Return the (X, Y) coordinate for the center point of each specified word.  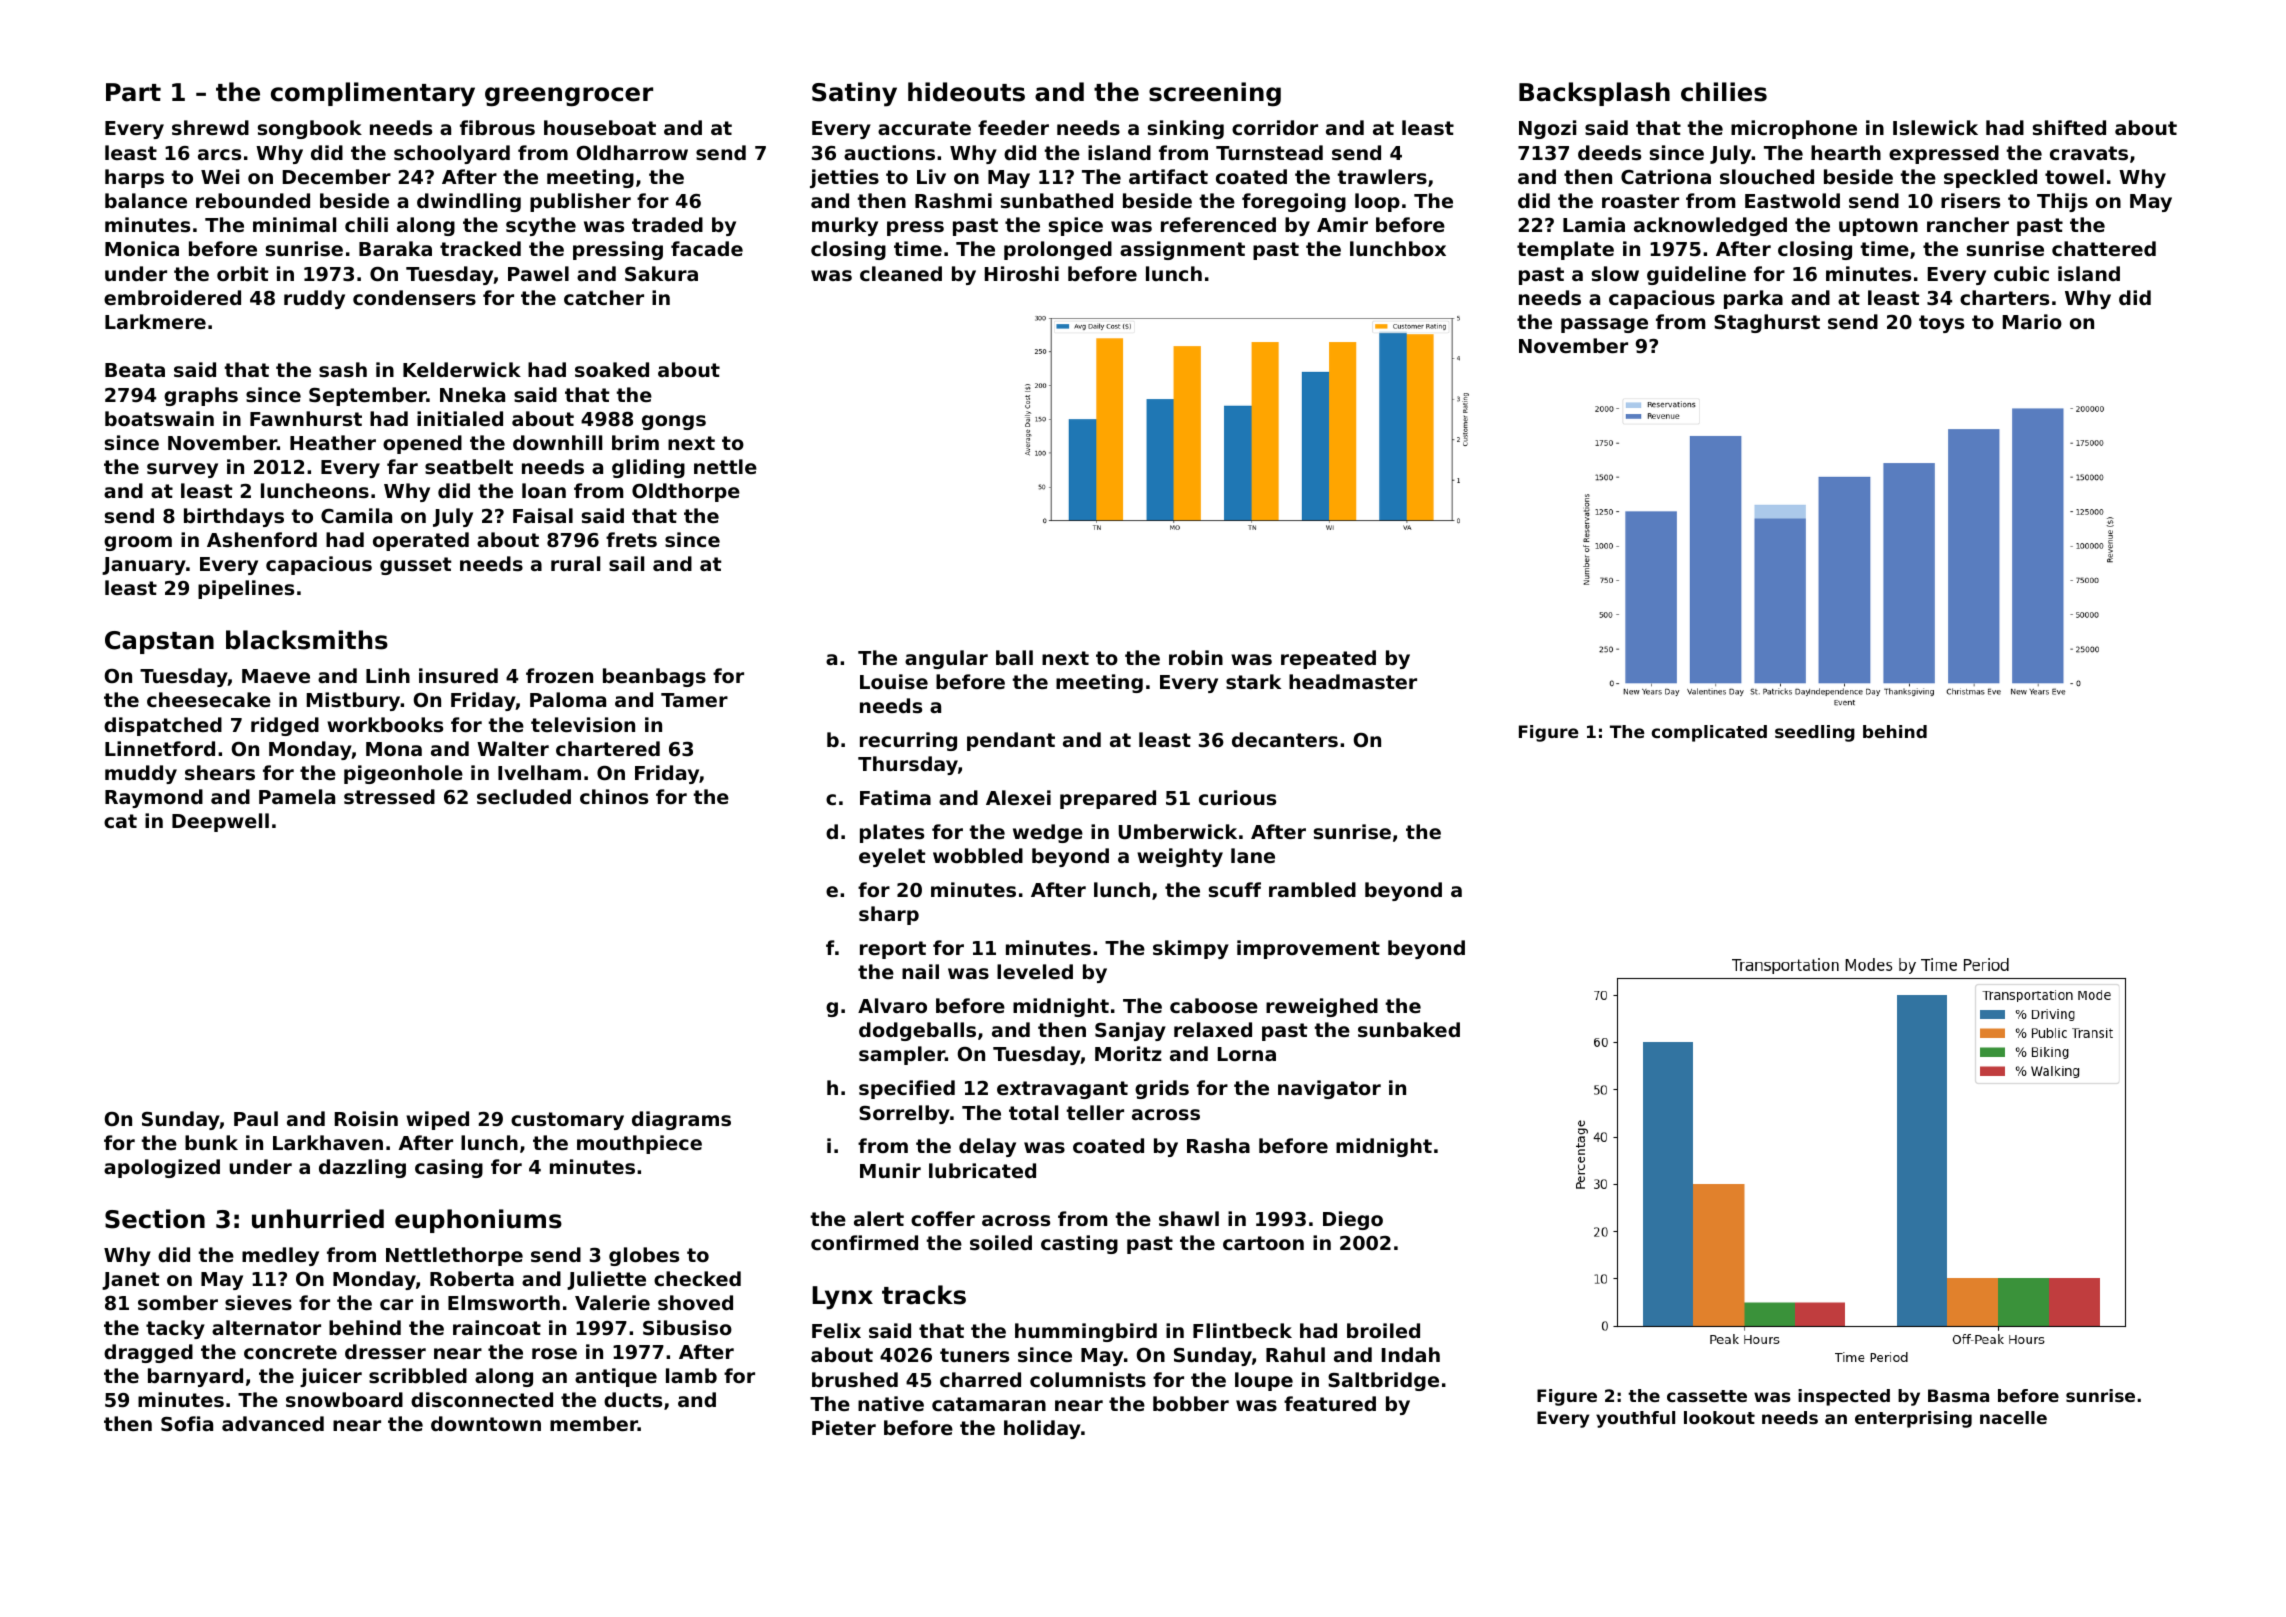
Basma (1958, 1395)
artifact (1168, 176)
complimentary (373, 94)
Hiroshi (1022, 273)
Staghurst (1767, 323)
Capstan (159, 642)
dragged (148, 1353)
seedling (1815, 733)
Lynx (842, 1298)
